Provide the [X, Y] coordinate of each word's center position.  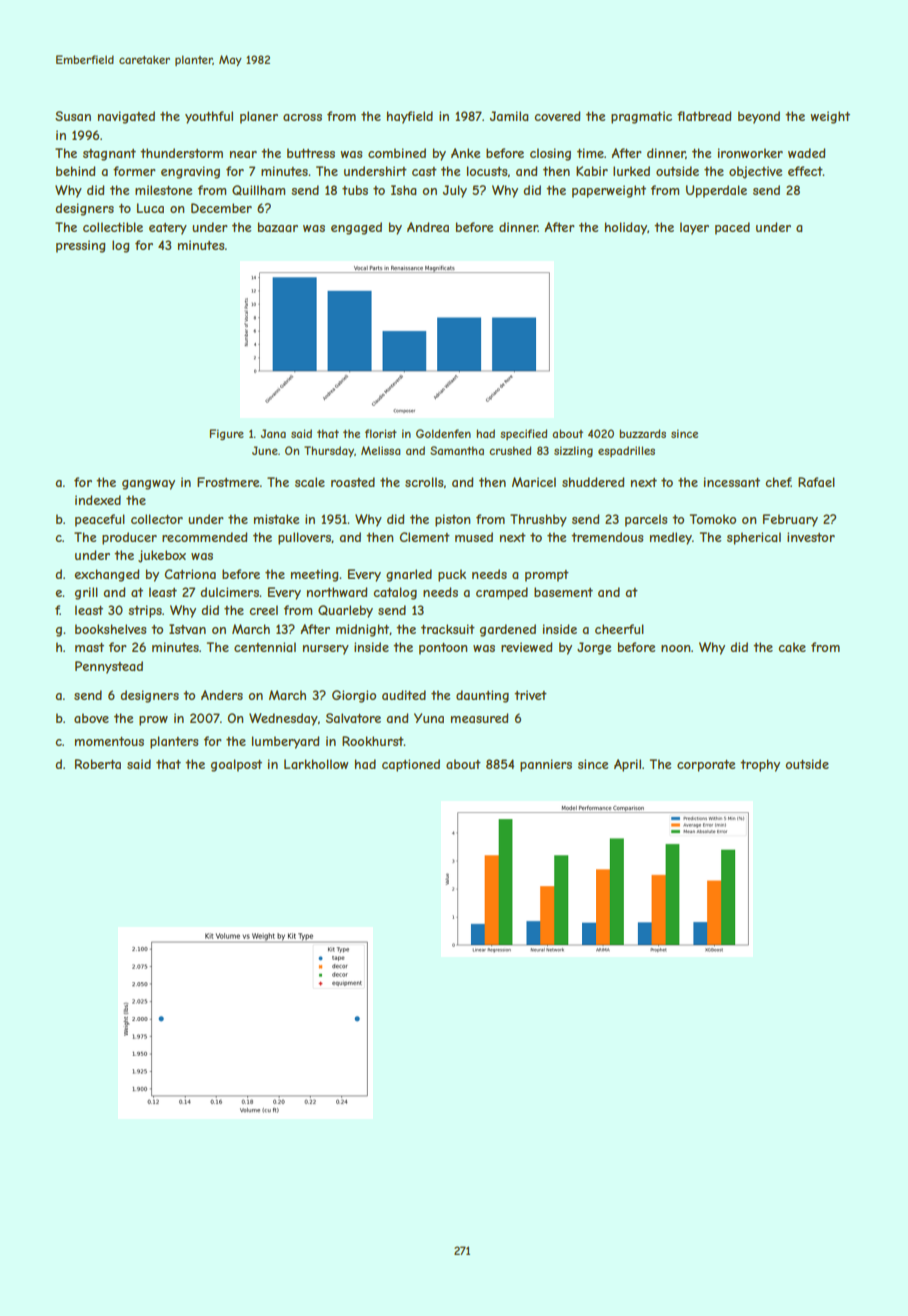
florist [381, 433]
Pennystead [109, 667]
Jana [273, 433]
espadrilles [626, 451]
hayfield [410, 117]
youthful [209, 117]
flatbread [704, 116]
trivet [530, 695]
